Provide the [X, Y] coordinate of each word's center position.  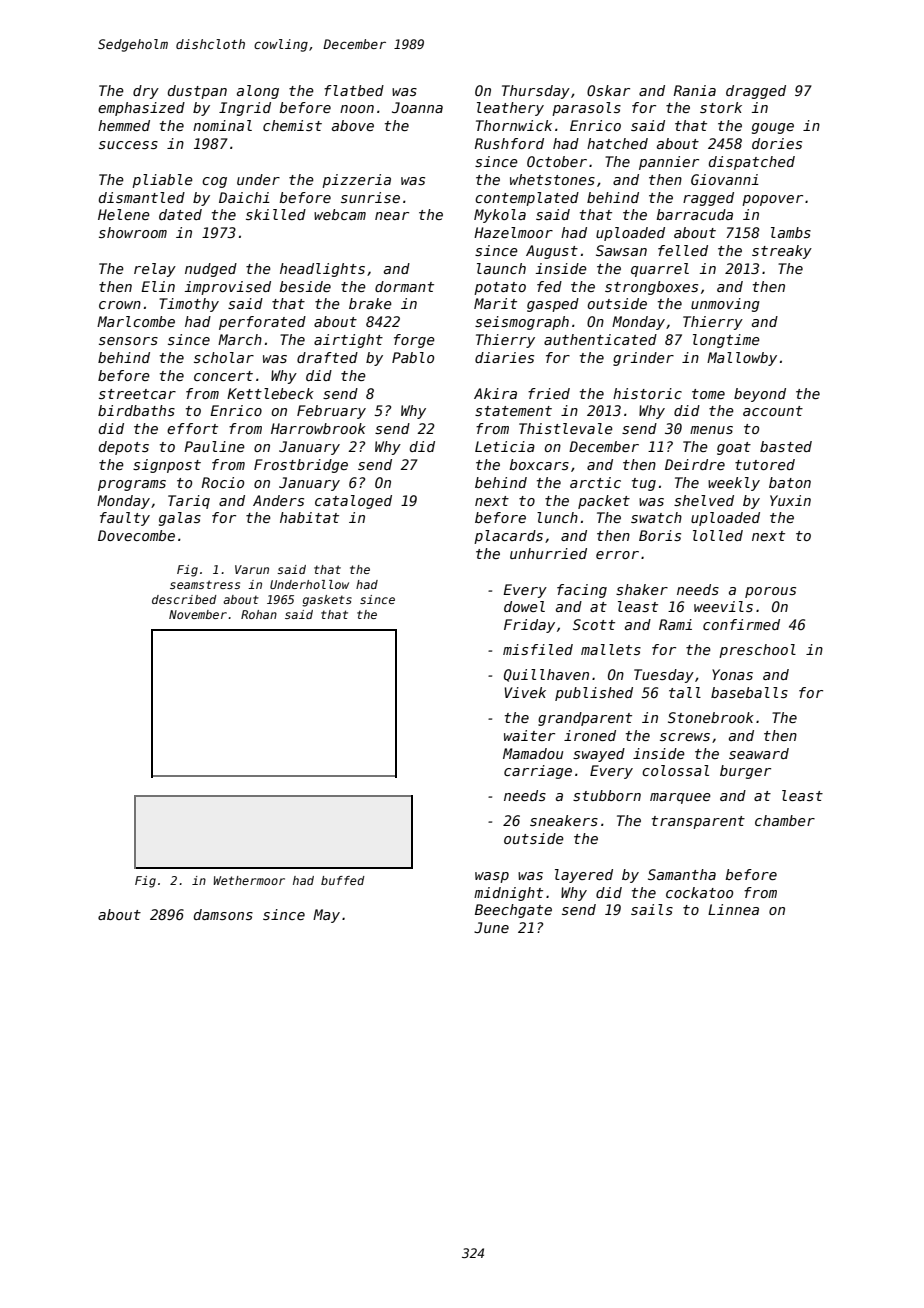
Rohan [259, 614]
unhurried [548, 553]
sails [652, 909]
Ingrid [245, 109]
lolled [718, 535]
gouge [773, 128]
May [326, 916]
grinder [643, 359]
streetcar [137, 394]
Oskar [608, 90]
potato [500, 288]
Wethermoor [249, 880]
